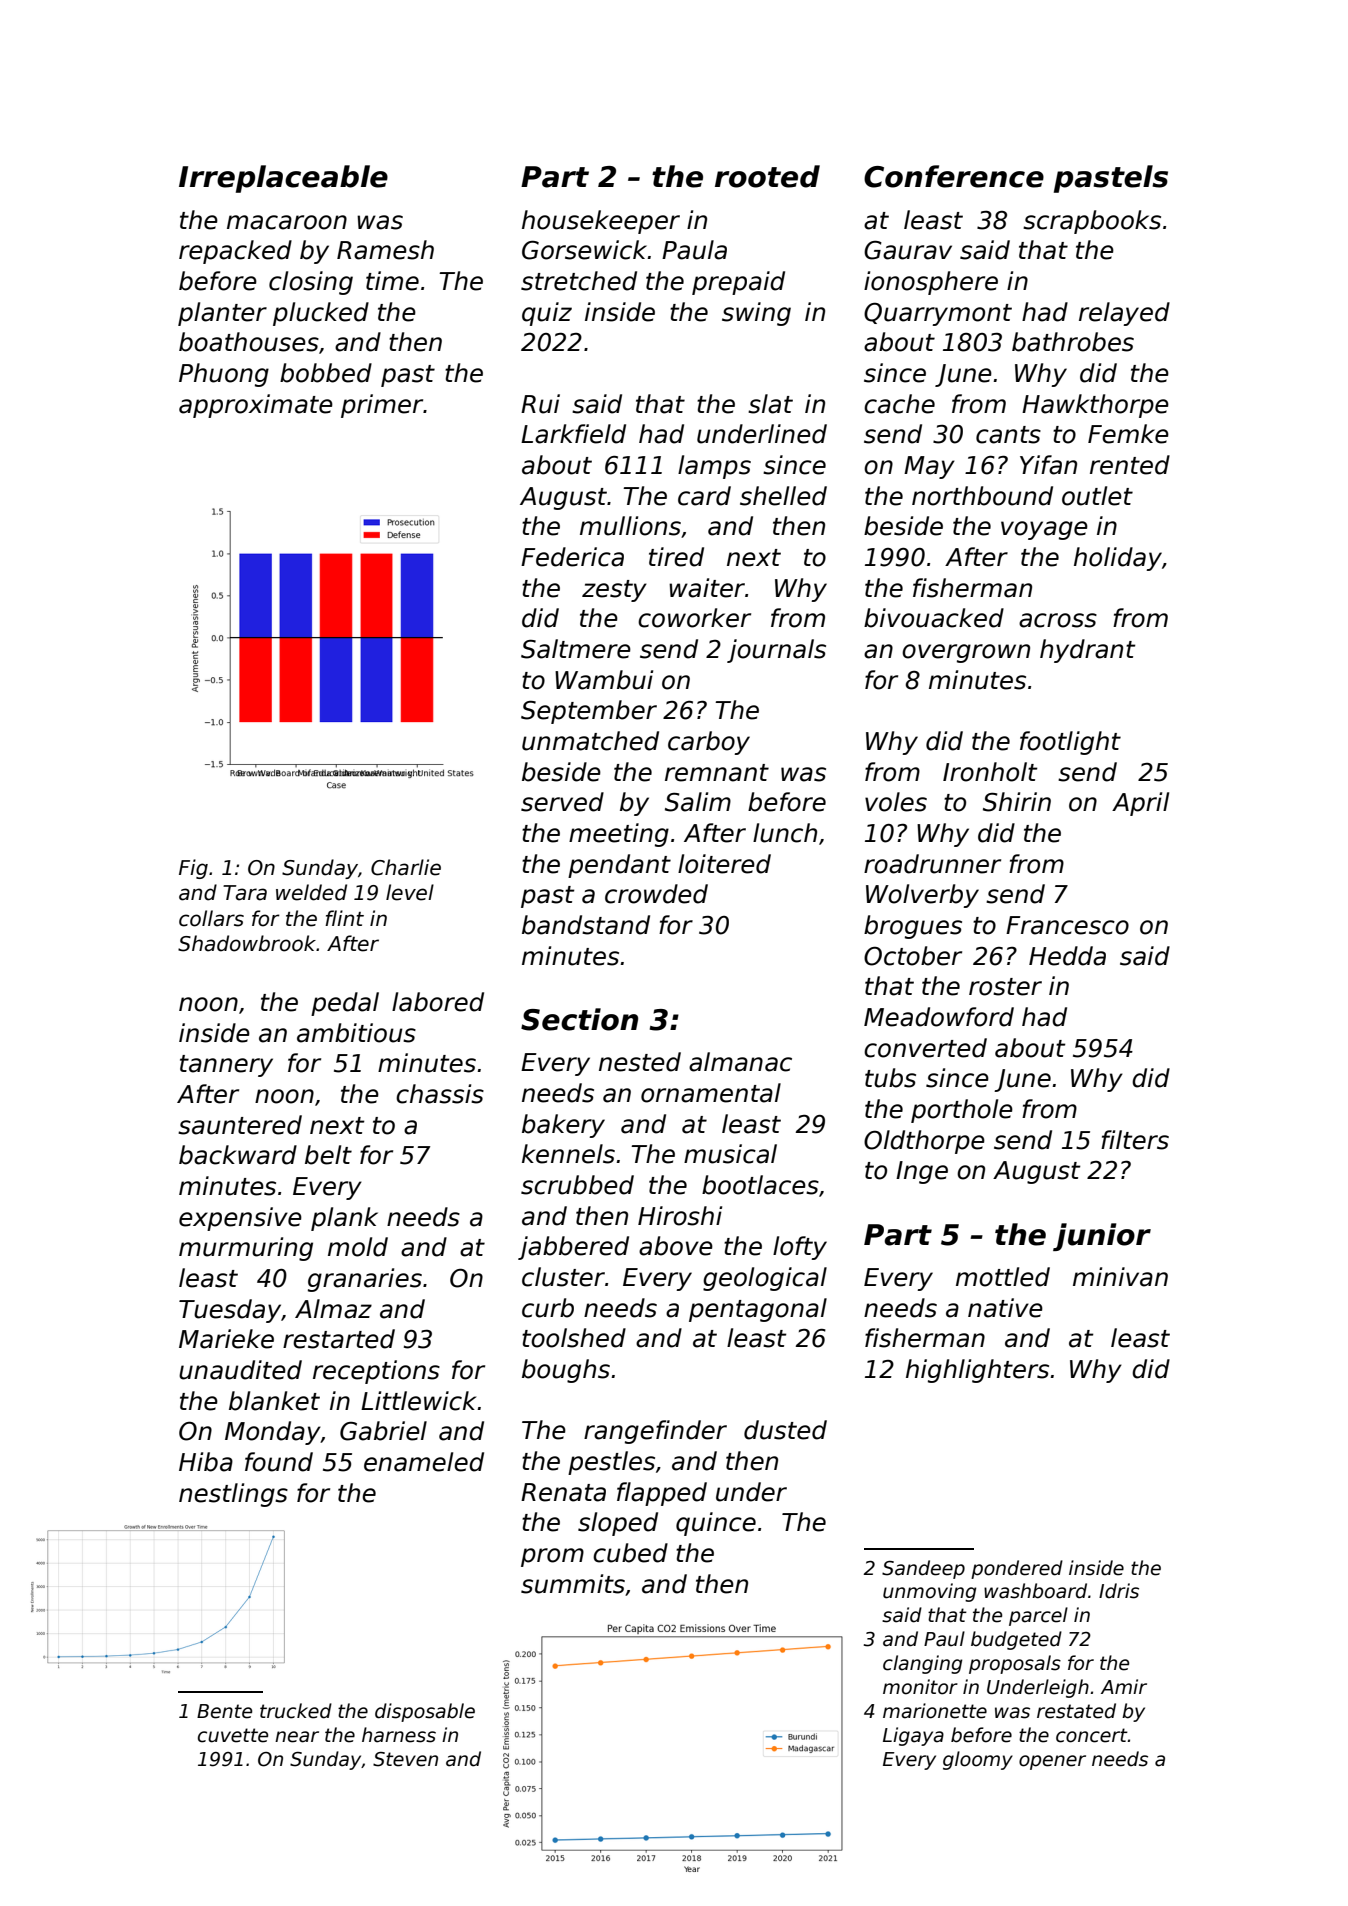 This document has width=1348, height=1906. Describe the element at coordinates (1016, 1640) in the document. I see `budgeted` at that location.
